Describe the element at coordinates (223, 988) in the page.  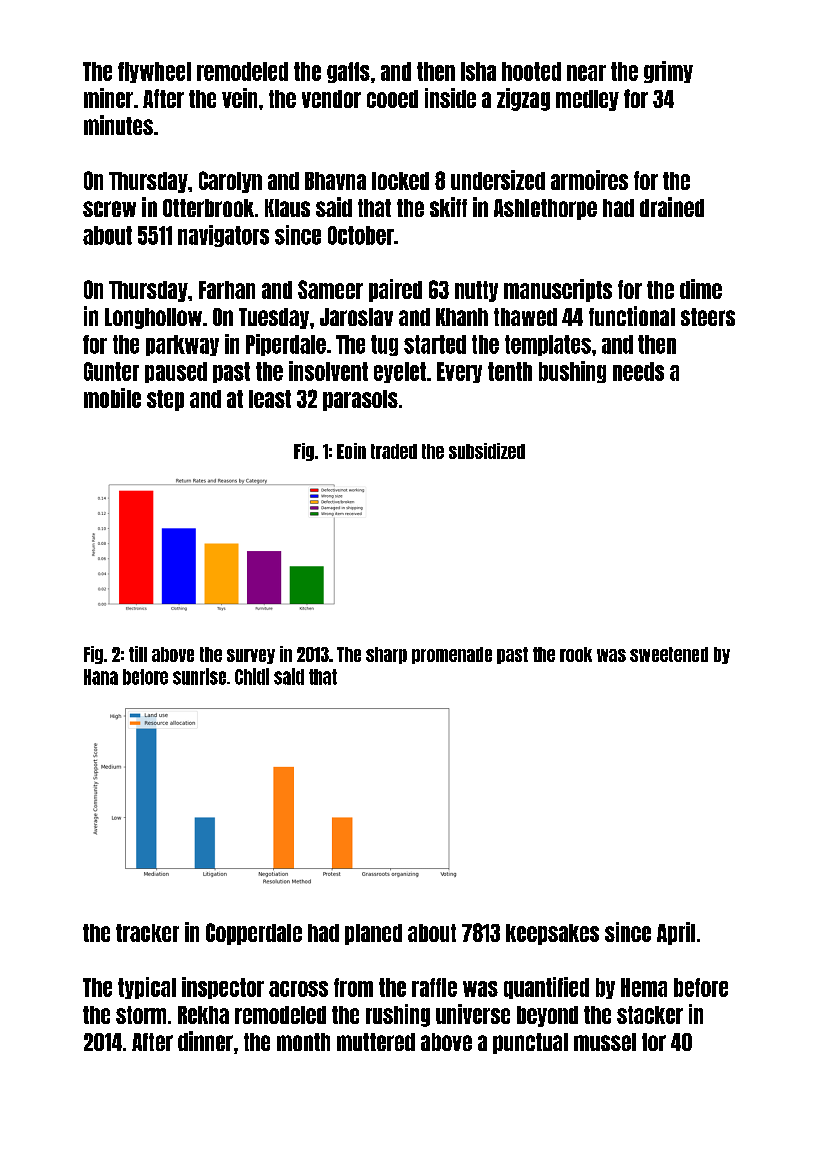
I see `inspector` at that location.
